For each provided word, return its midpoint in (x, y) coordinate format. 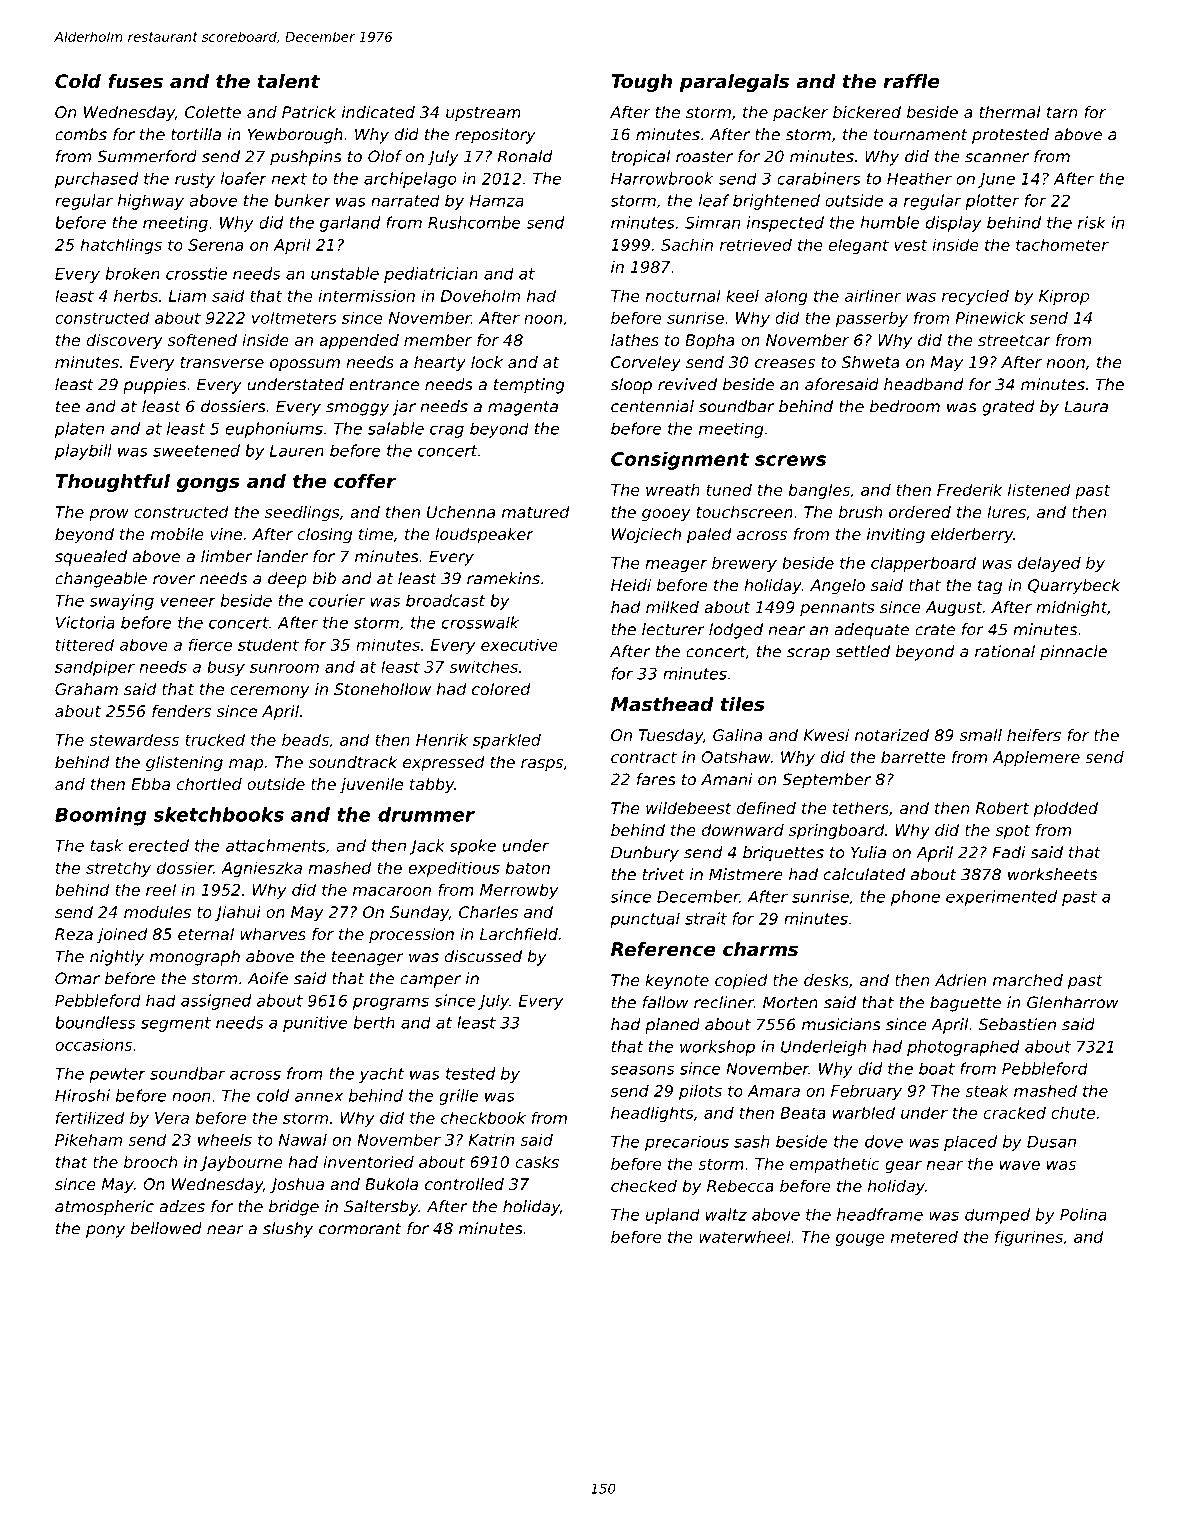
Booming (100, 816)
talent (288, 81)
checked (644, 1185)
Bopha (710, 342)
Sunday (419, 914)
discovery (125, 342)
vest (911, 245)
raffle (911, 81)
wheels (225, 1139)
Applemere (1036, 758)
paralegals (734, 83)
